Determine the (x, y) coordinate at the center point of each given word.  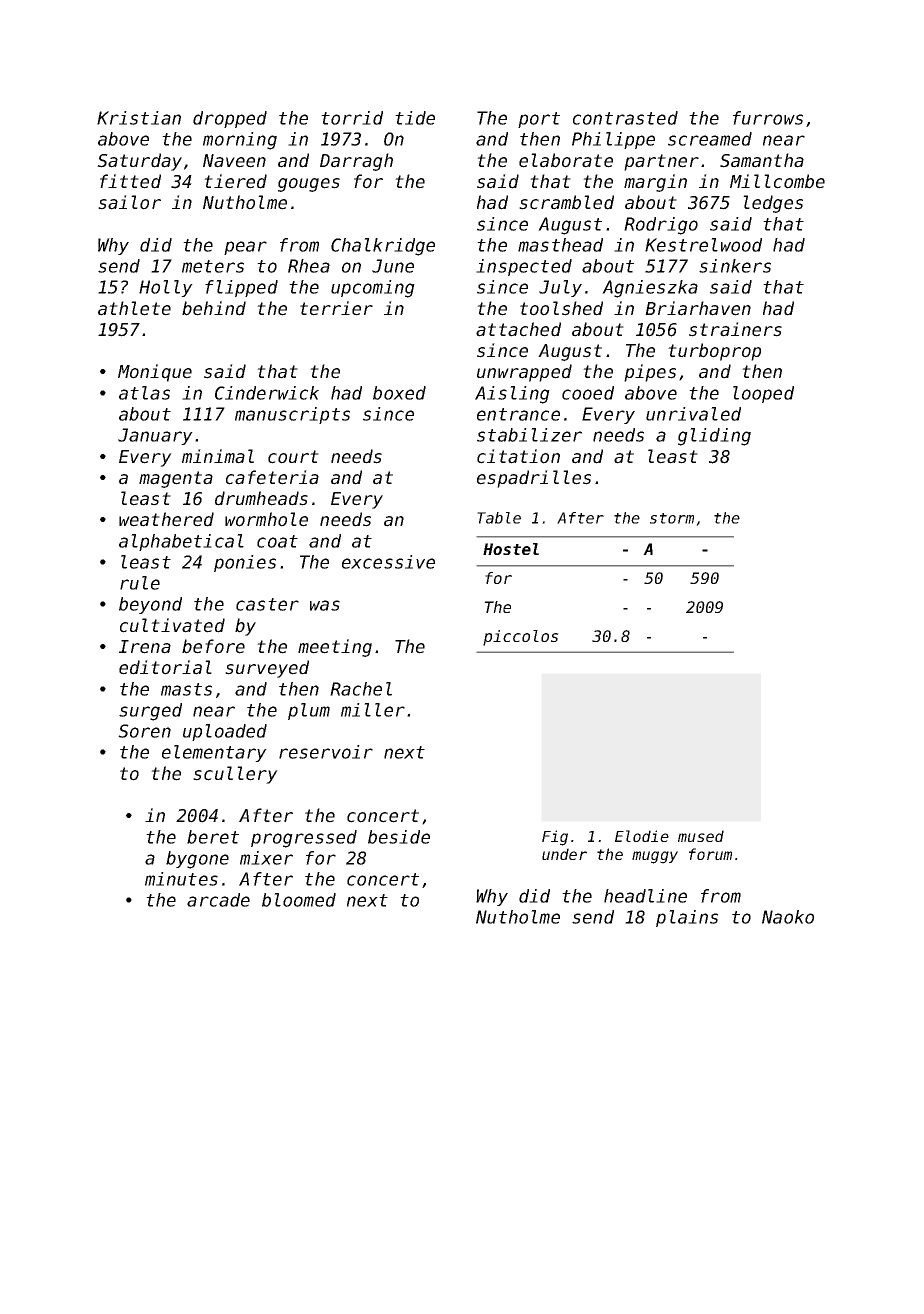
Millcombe (777, 181)
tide (415, 118)
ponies (245, 563)
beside (399, 837)
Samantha (762, 160)
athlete (134, 308)
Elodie (642, 836)
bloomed (299, 900)
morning (240, 141)
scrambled (566, 202)
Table (499, 518)
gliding (714, 437)
